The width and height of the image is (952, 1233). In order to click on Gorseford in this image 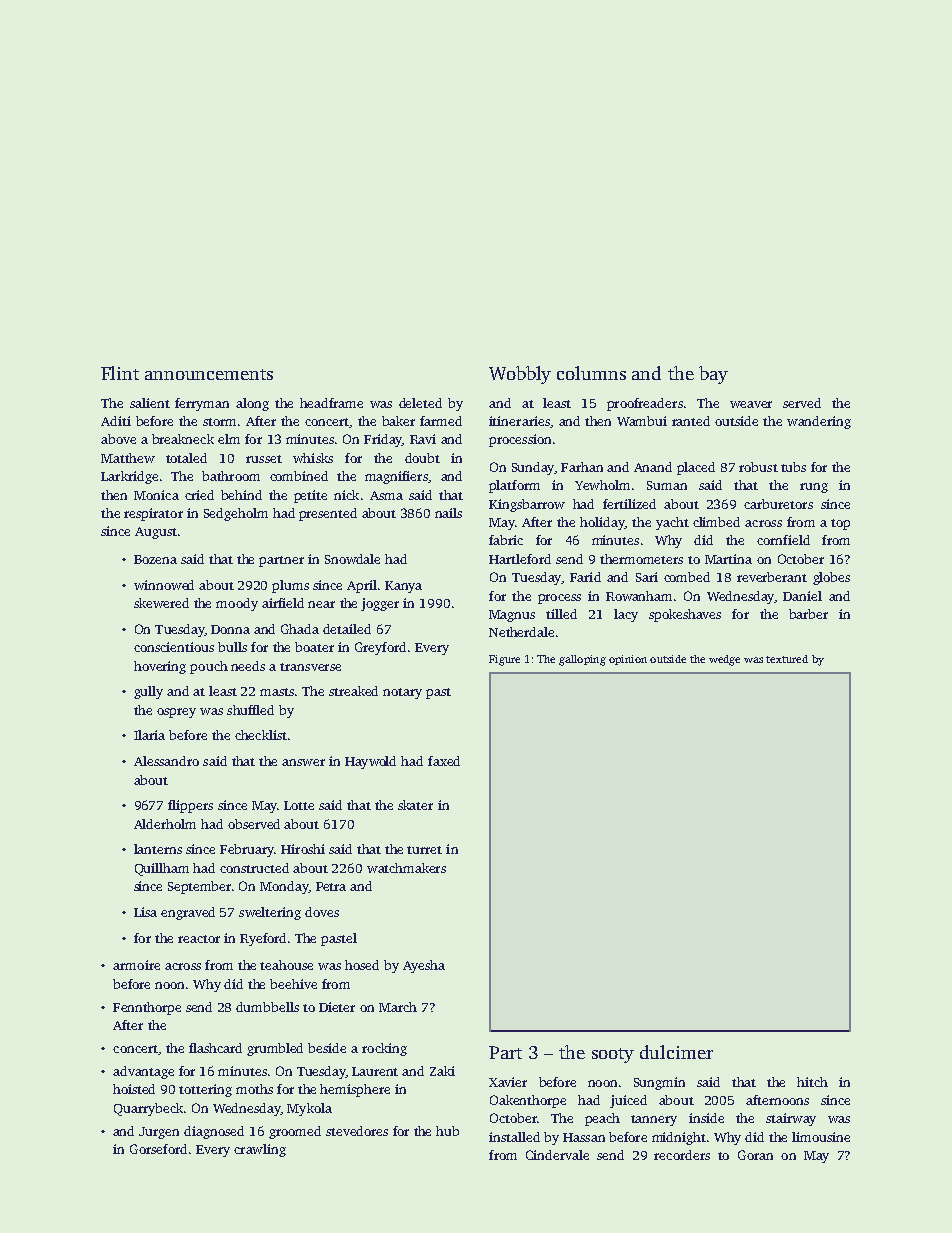, I will do `click(158, 1149)`.
